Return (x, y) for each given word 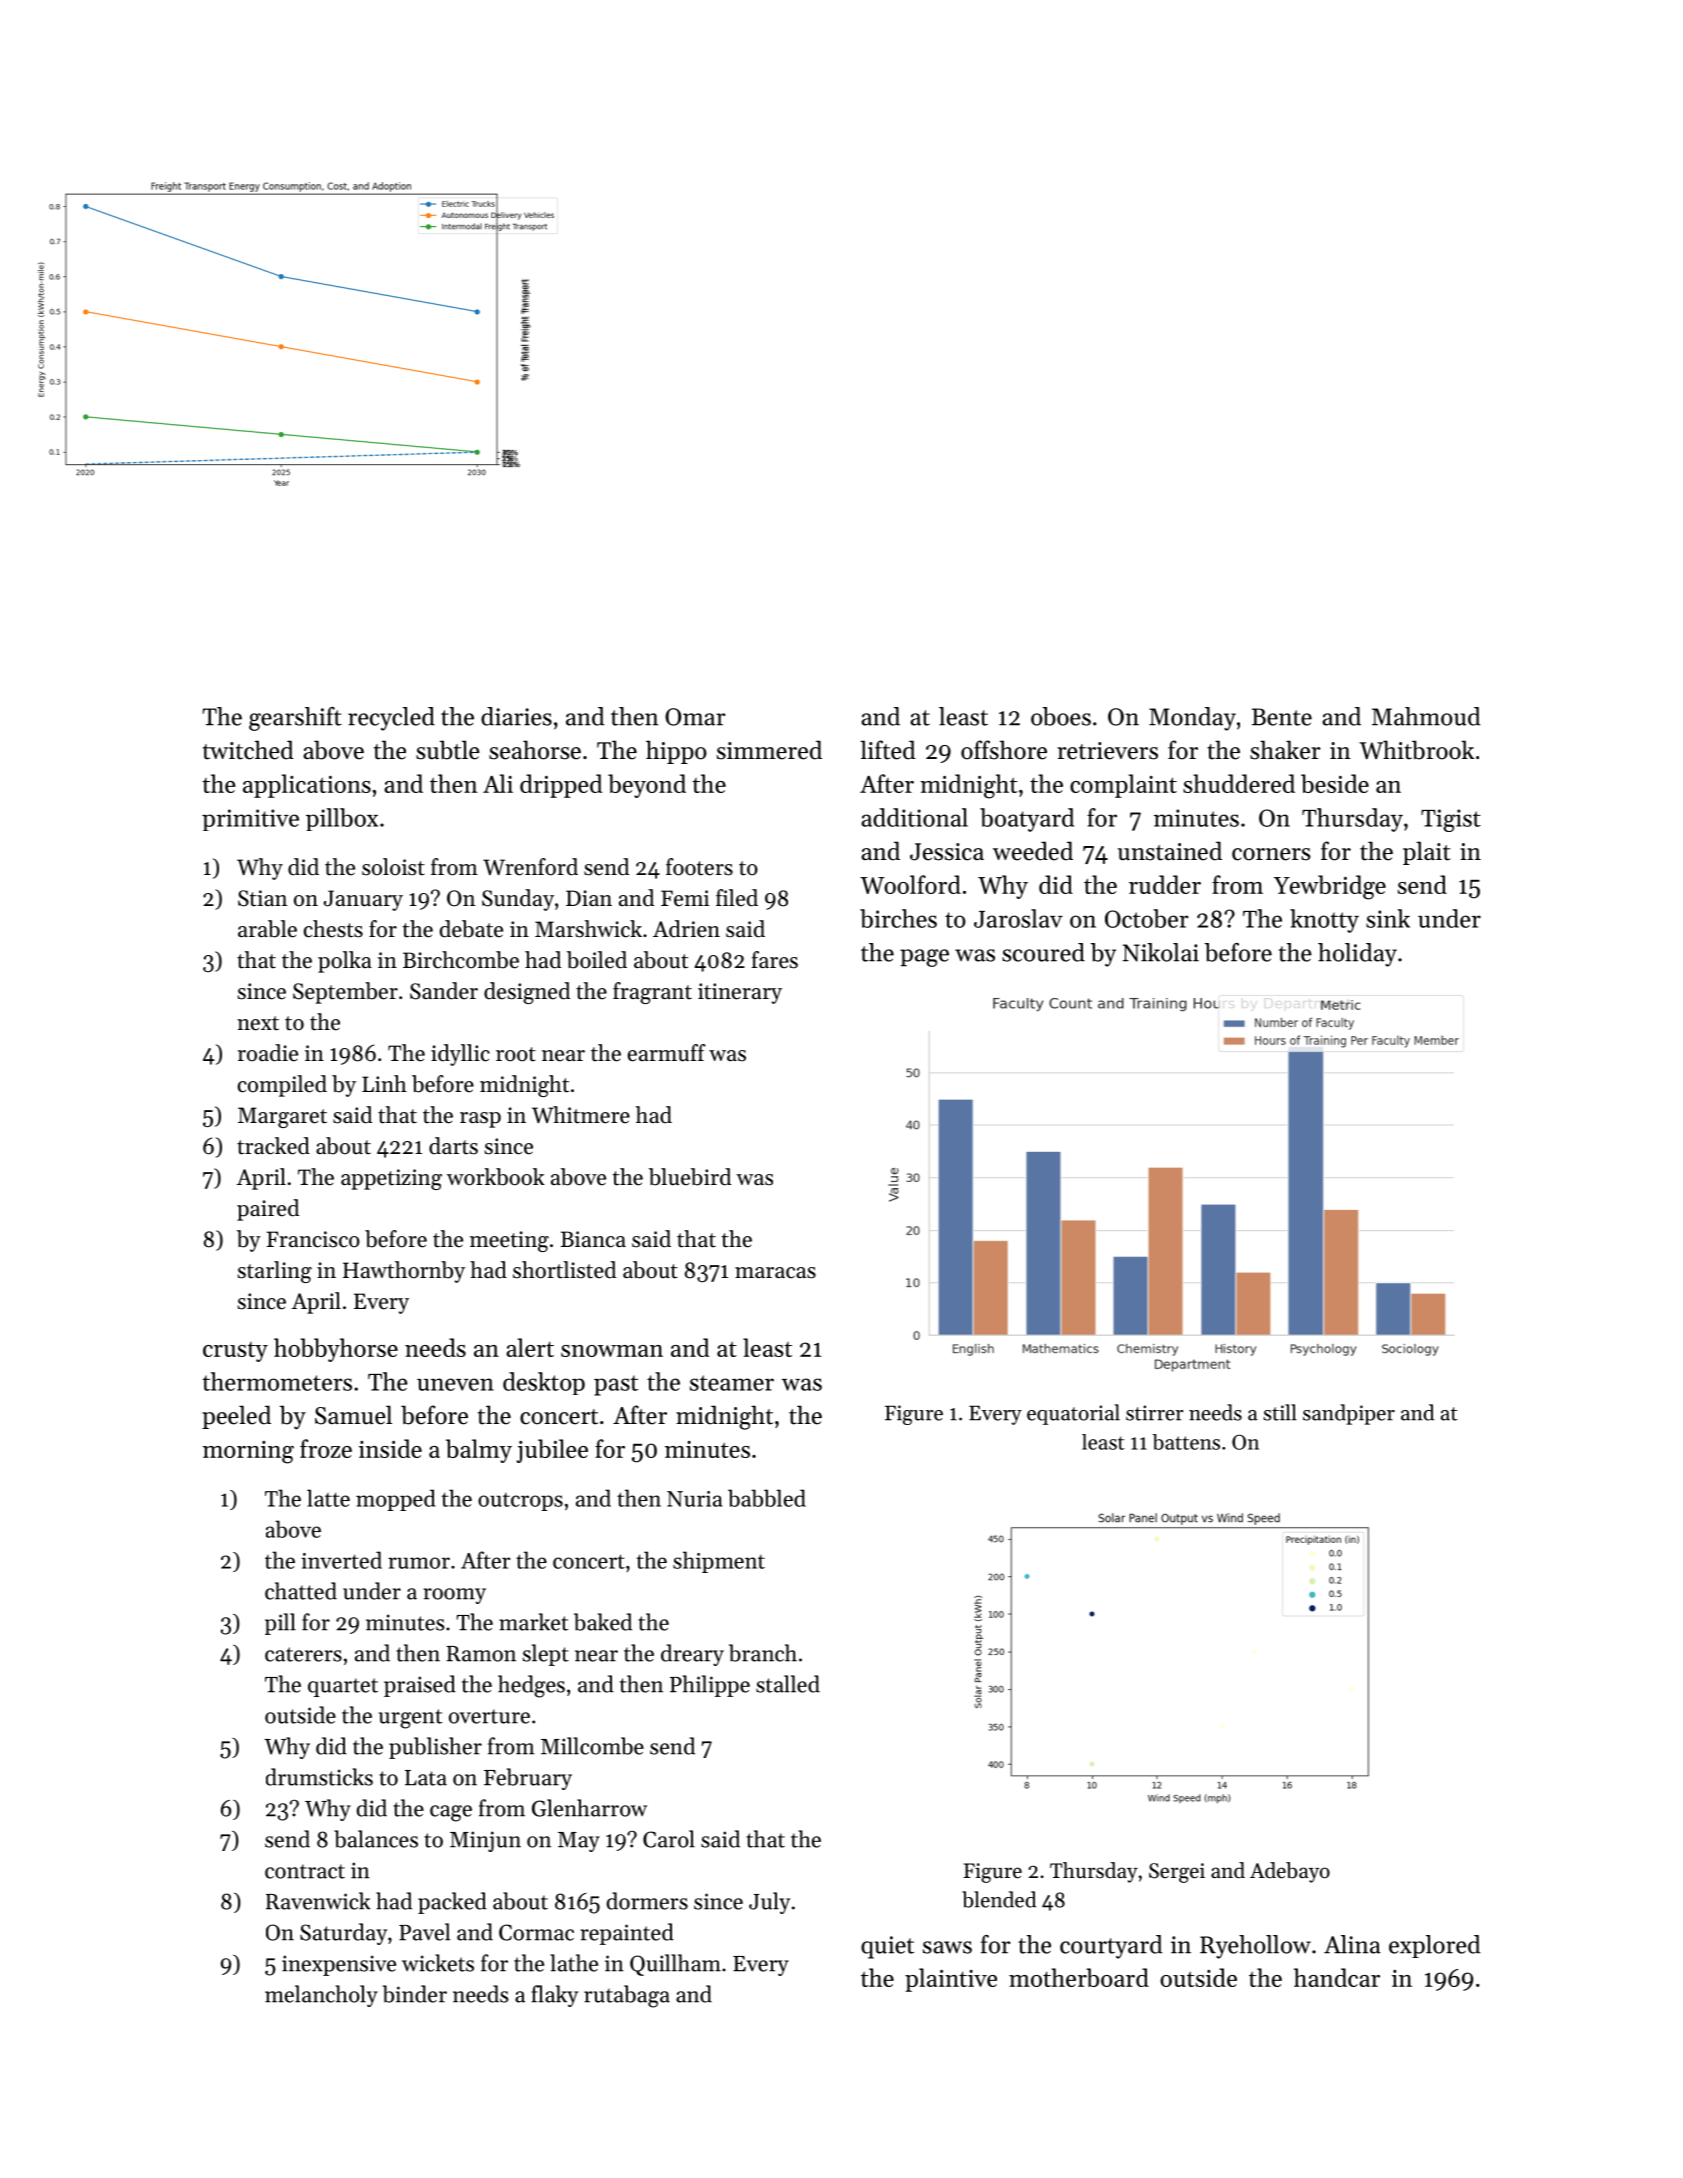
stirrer (1155, 1413)
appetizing (391, 1179)
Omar (695, 717)
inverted (341, 1560)
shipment (719, 1562)
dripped (561, 786)
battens (1186, 1442)
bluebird (690, 1177)
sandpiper (1349, 1414)
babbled (767, 1498)
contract (305, 1871)
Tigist (1451, 820)
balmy (479, 1451)
